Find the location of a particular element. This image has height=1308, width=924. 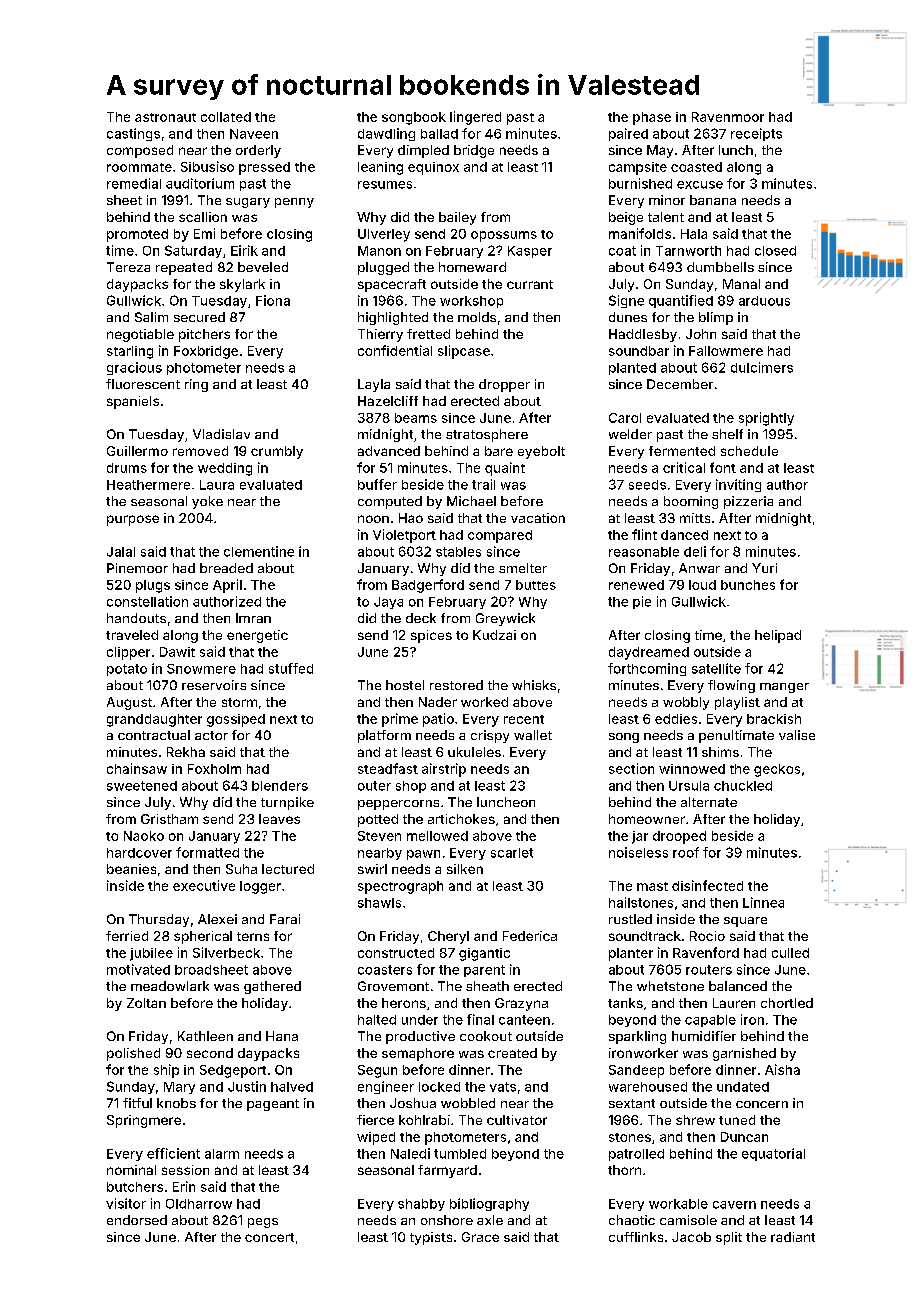

potted is located at coordinates (378, 820).
